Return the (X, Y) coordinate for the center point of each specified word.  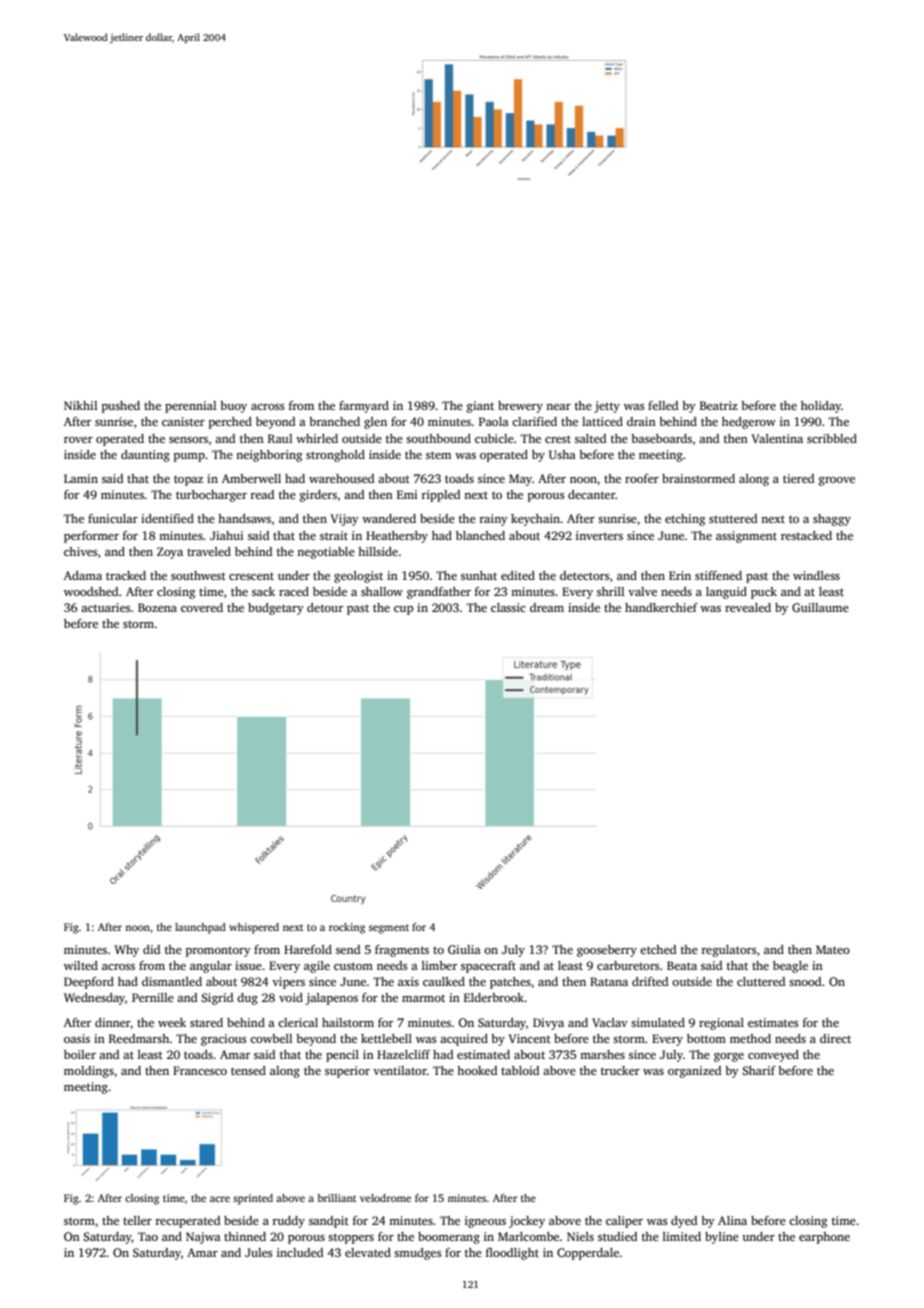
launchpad (200, 928)
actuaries (105, 607)
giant (480, 407)
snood (805, 981)
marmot (423, 998)
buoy (233, 407)
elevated (368, 1252)
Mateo (833, 949)
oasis (77, 1038)
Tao (148, 1236)
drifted (650, 981)
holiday (821, 407)
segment (389, 929)
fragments (402, 951)
